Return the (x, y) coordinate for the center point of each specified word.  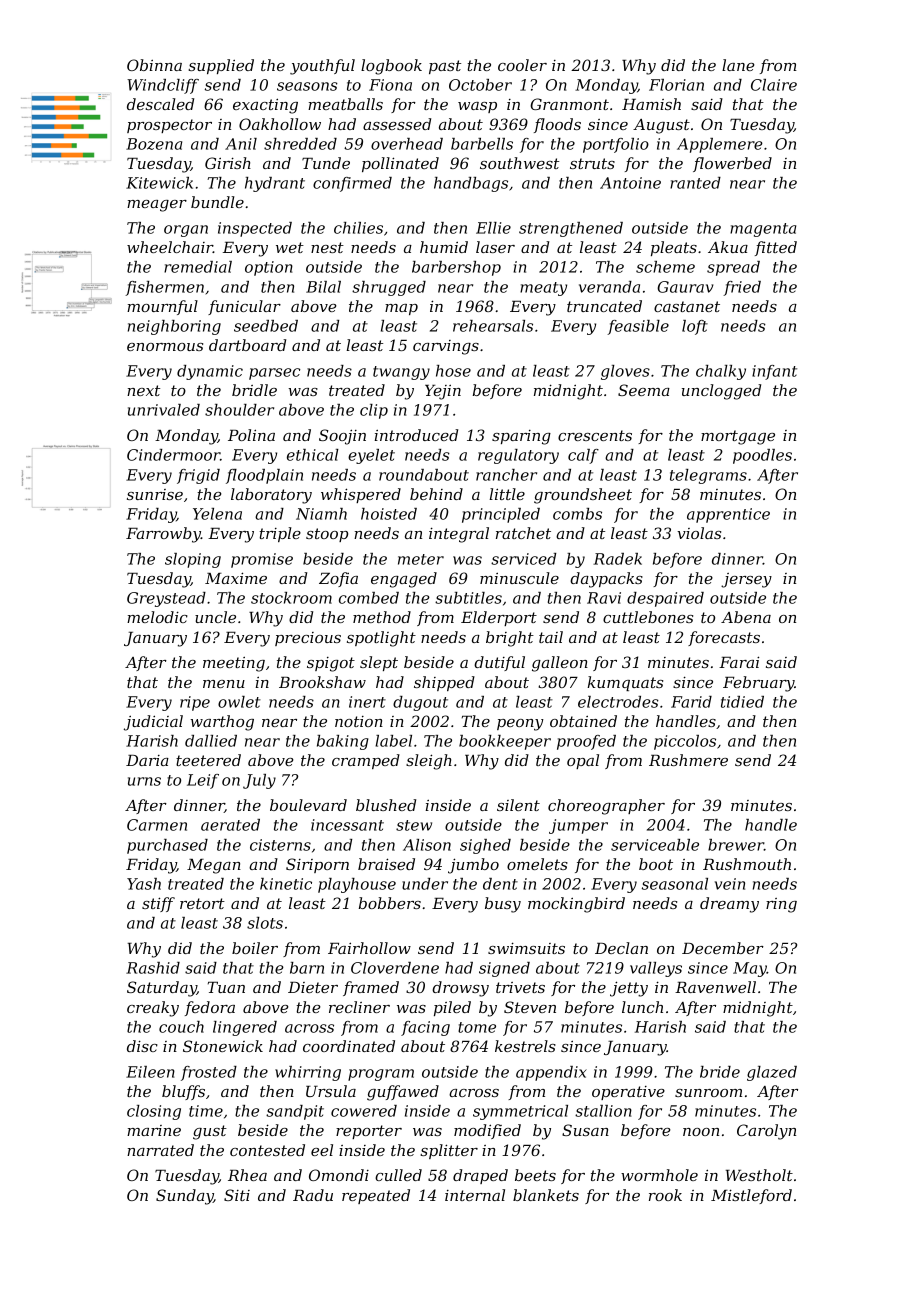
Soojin (342, 437)
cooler (522, 65)
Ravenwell (715, 987)
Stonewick (223, 1046)
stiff (158, 904)
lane (738, 65)
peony (520, 725)
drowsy (460, 989)
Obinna (154, 65)
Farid (691, 702)
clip (374, 411)
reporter (369, 1132)
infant (774, 372)
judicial (153, 723)
